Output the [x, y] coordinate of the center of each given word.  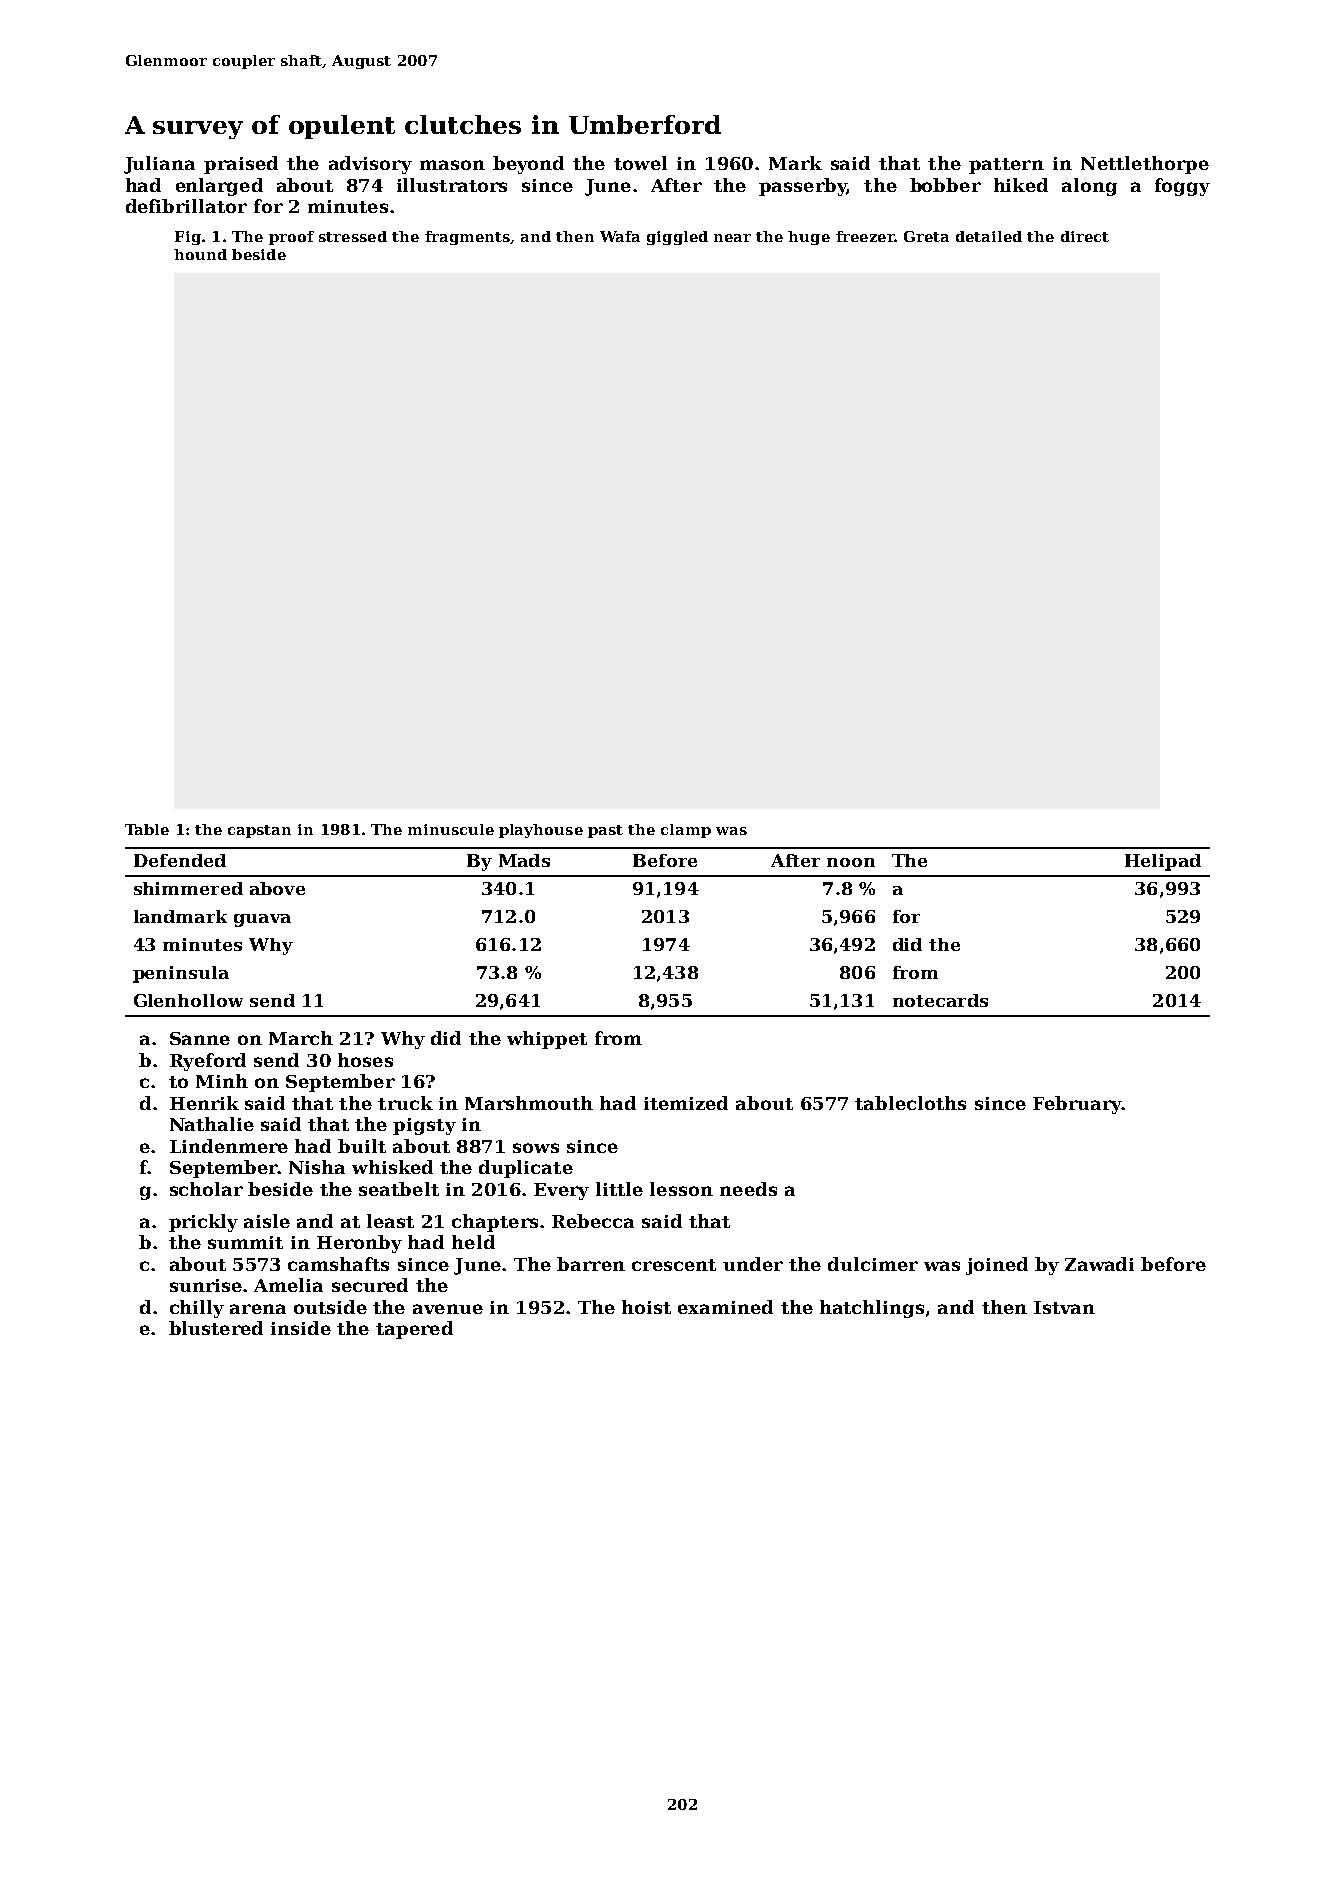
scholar [206, 1189]
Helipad [1163, 862]
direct [1085, 236]
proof [291, 238]
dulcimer [873, 1264]
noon [851, 862]
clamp [686, 831]
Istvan [1064, 1307]
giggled [677, 238]
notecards [940, 1000]
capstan [259, 831]
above [277, 888]
